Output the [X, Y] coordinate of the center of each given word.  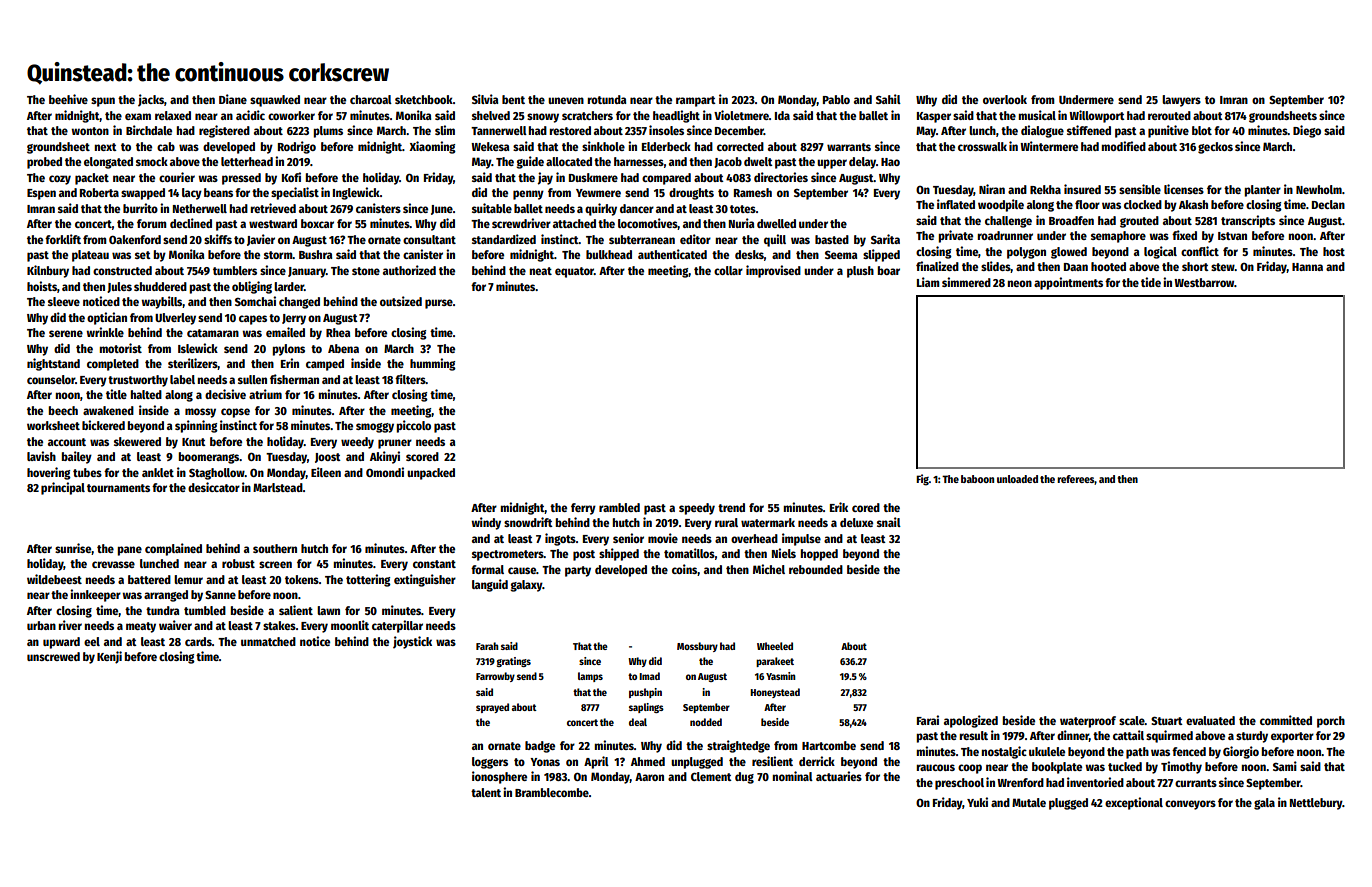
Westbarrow [1204, 282]
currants [1196, 783]
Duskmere [593, 177]
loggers [490, 763]
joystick [412, 642]
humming [433, 364]
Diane [233, 99]
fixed [1184, 235]
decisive [225, 394]
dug [744, 778]
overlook [1005, 99]
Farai [928, 720]
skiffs [218, 239]
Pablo [836, 99]
